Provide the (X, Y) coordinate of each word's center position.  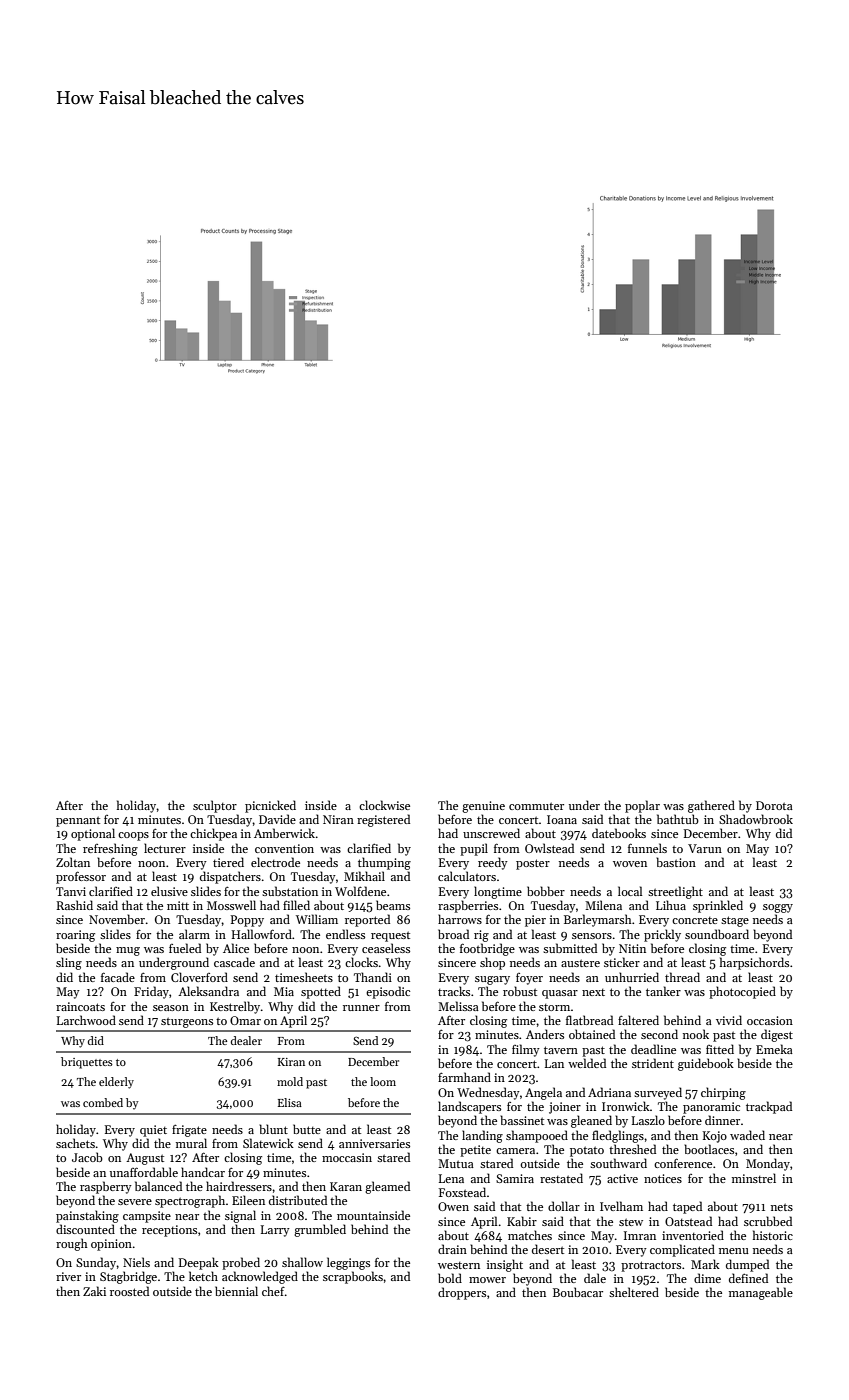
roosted (129, 1291)
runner (361, 1008)
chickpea (213, 834)
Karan (346, 1186)
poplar (642, 806)
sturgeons (187, 1022)
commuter (536, 806)
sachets (75, 1143)
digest (777, 1035)
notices (663, 1178)
